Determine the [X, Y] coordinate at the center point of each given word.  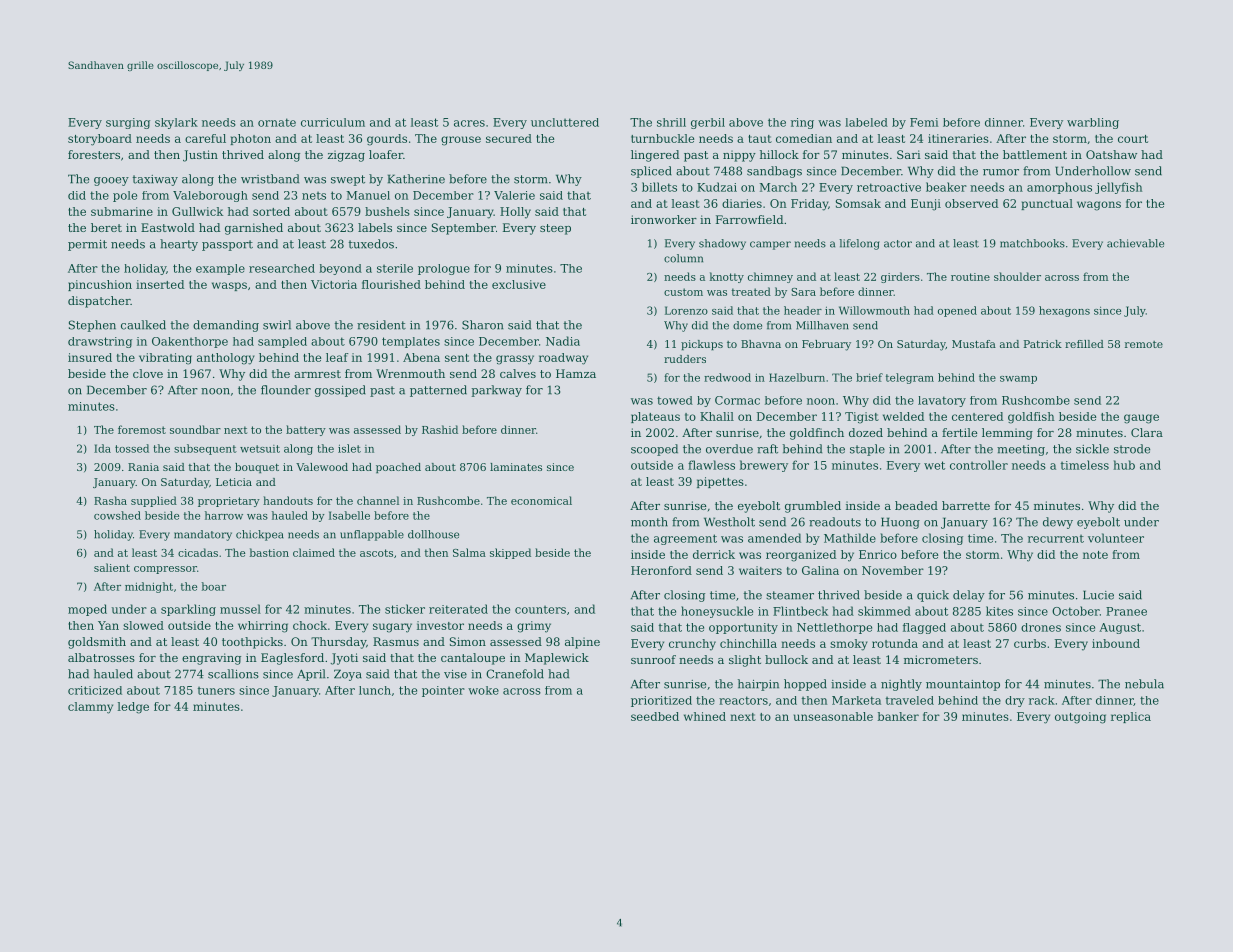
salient [112, 567]
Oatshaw [1111, 154]
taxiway [155, 180]
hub [1124, 465]
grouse [461, 141]
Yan [108, 625]
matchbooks [1032, 243]
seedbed [655, 716]
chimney [770, 277]
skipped [510, 553]
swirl [277, 325]
